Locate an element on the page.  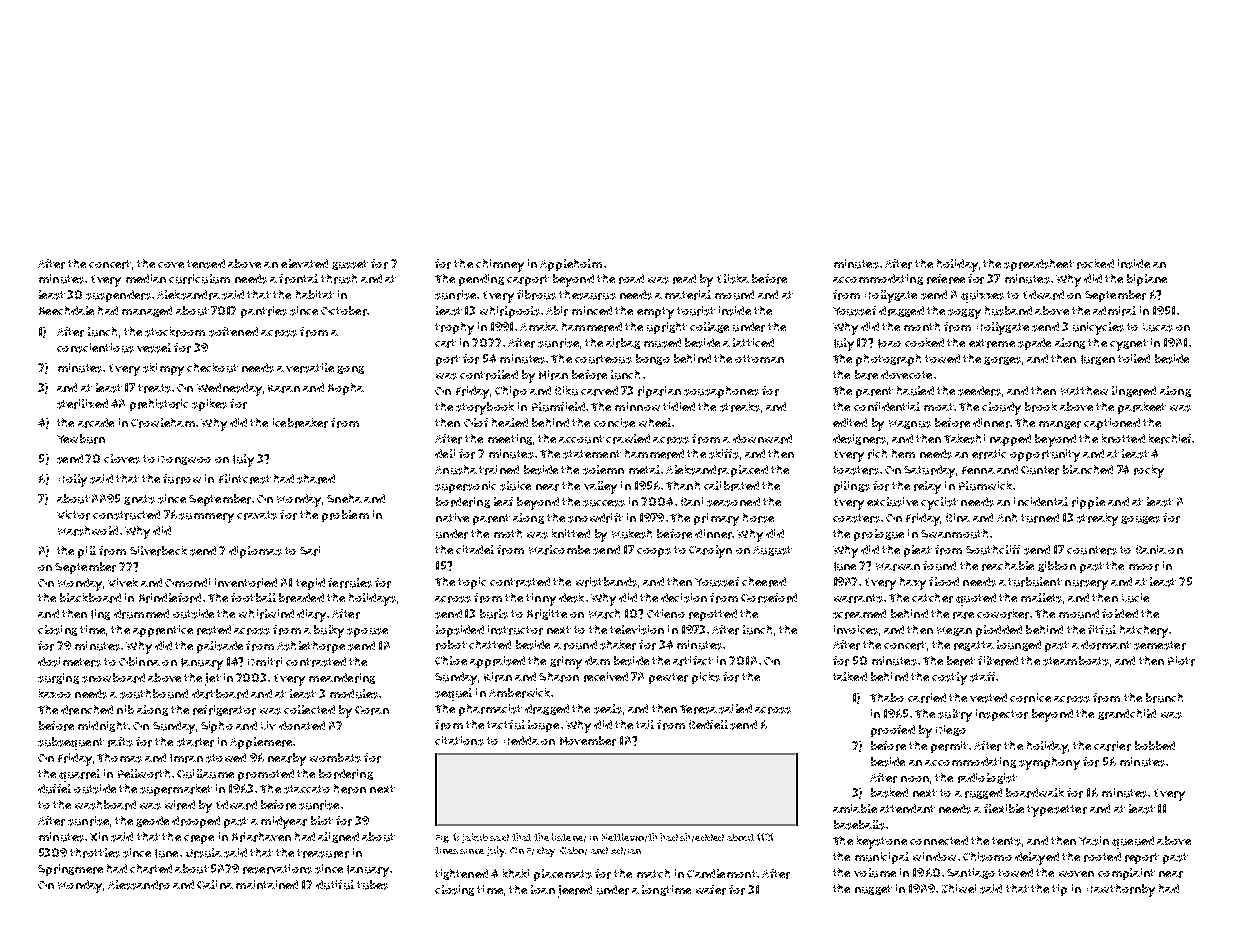
tensed is located at coordinates (206, 264).
